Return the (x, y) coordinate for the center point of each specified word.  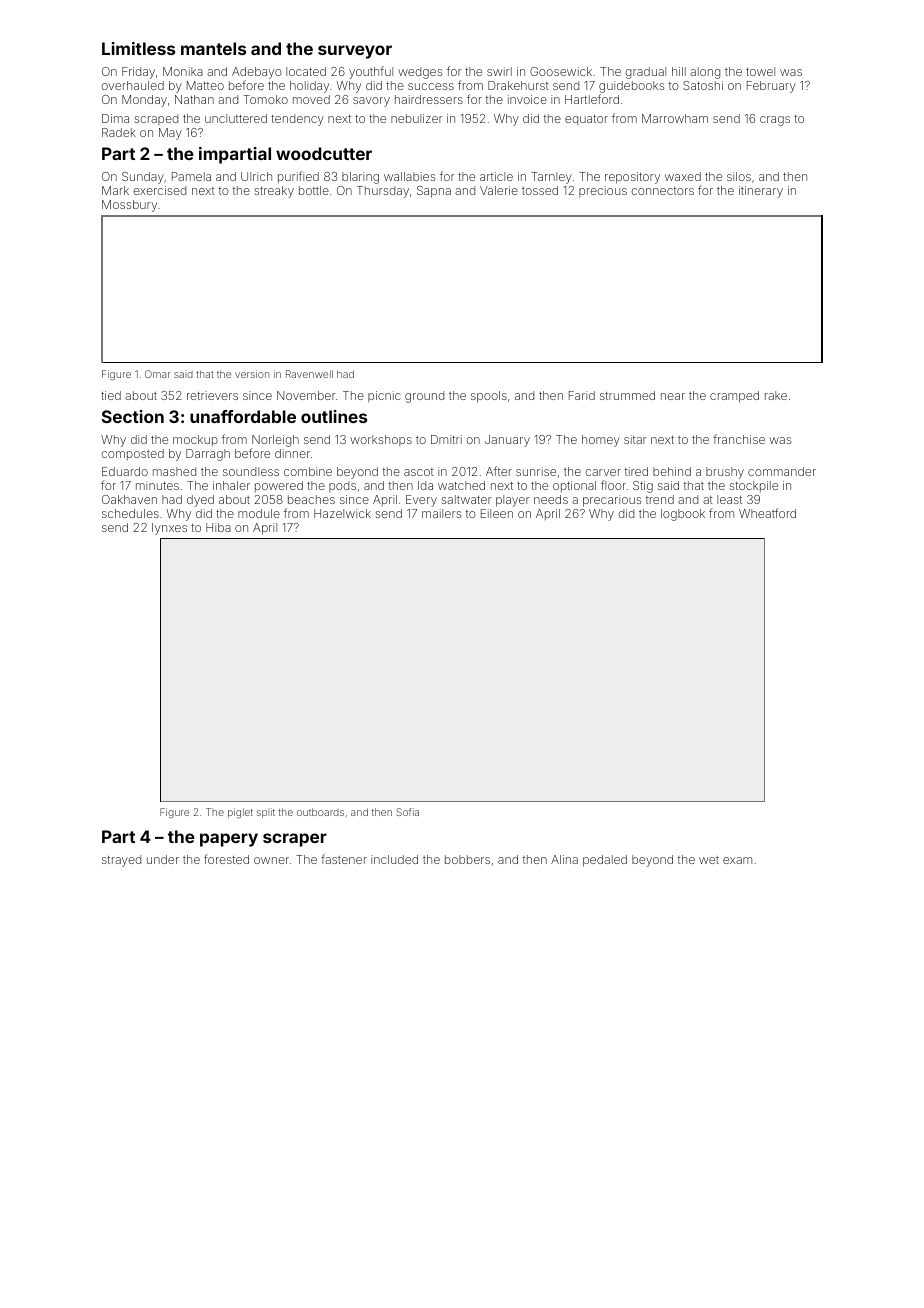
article (496, 176)
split (266, 813)
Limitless (138, 48)
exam (737, 860)
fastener (344, 859)
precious (603, 191)
